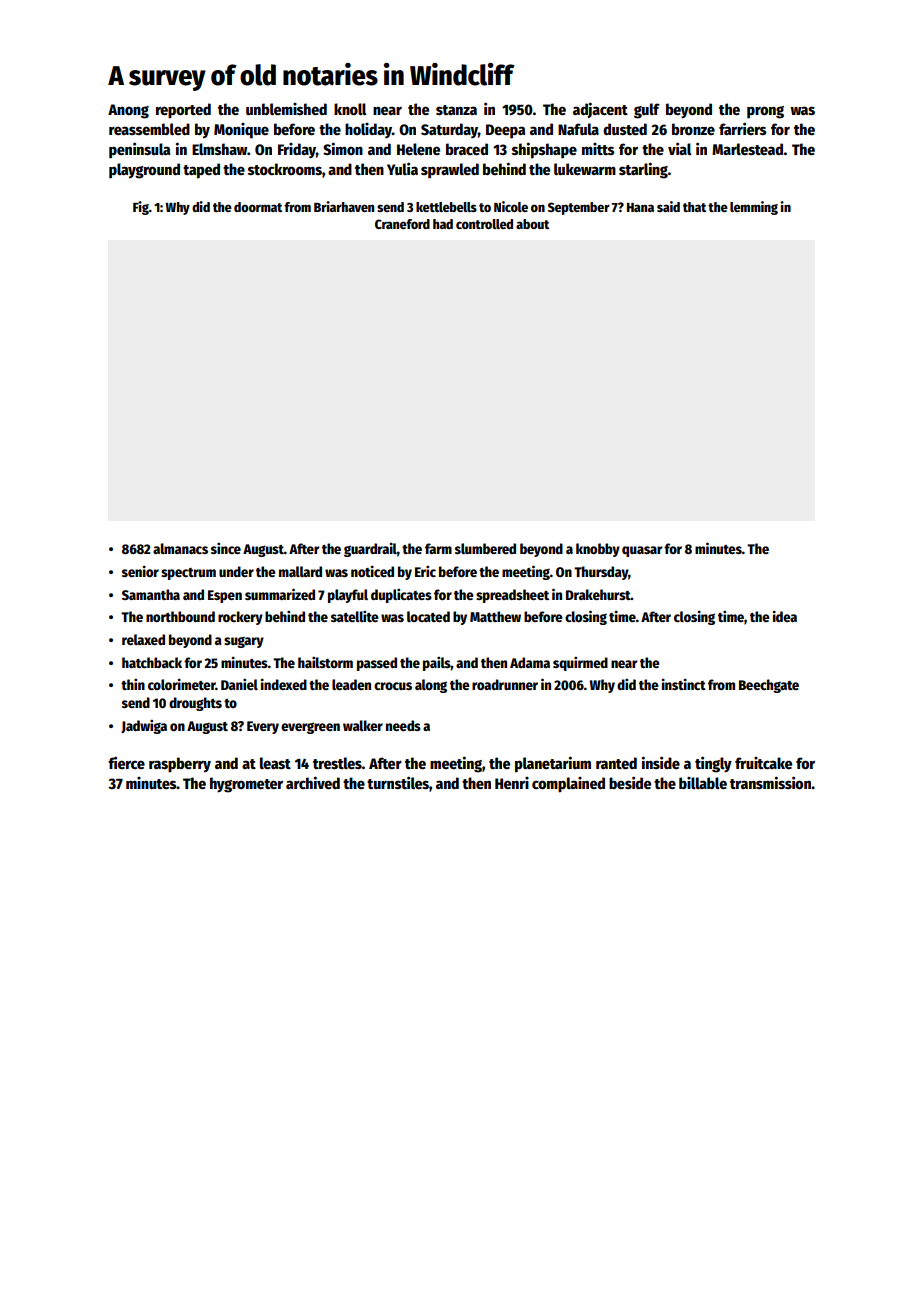  Describe the element at coordinates (769, 686) in the screenshot. I see `Beechgate` at that location.
